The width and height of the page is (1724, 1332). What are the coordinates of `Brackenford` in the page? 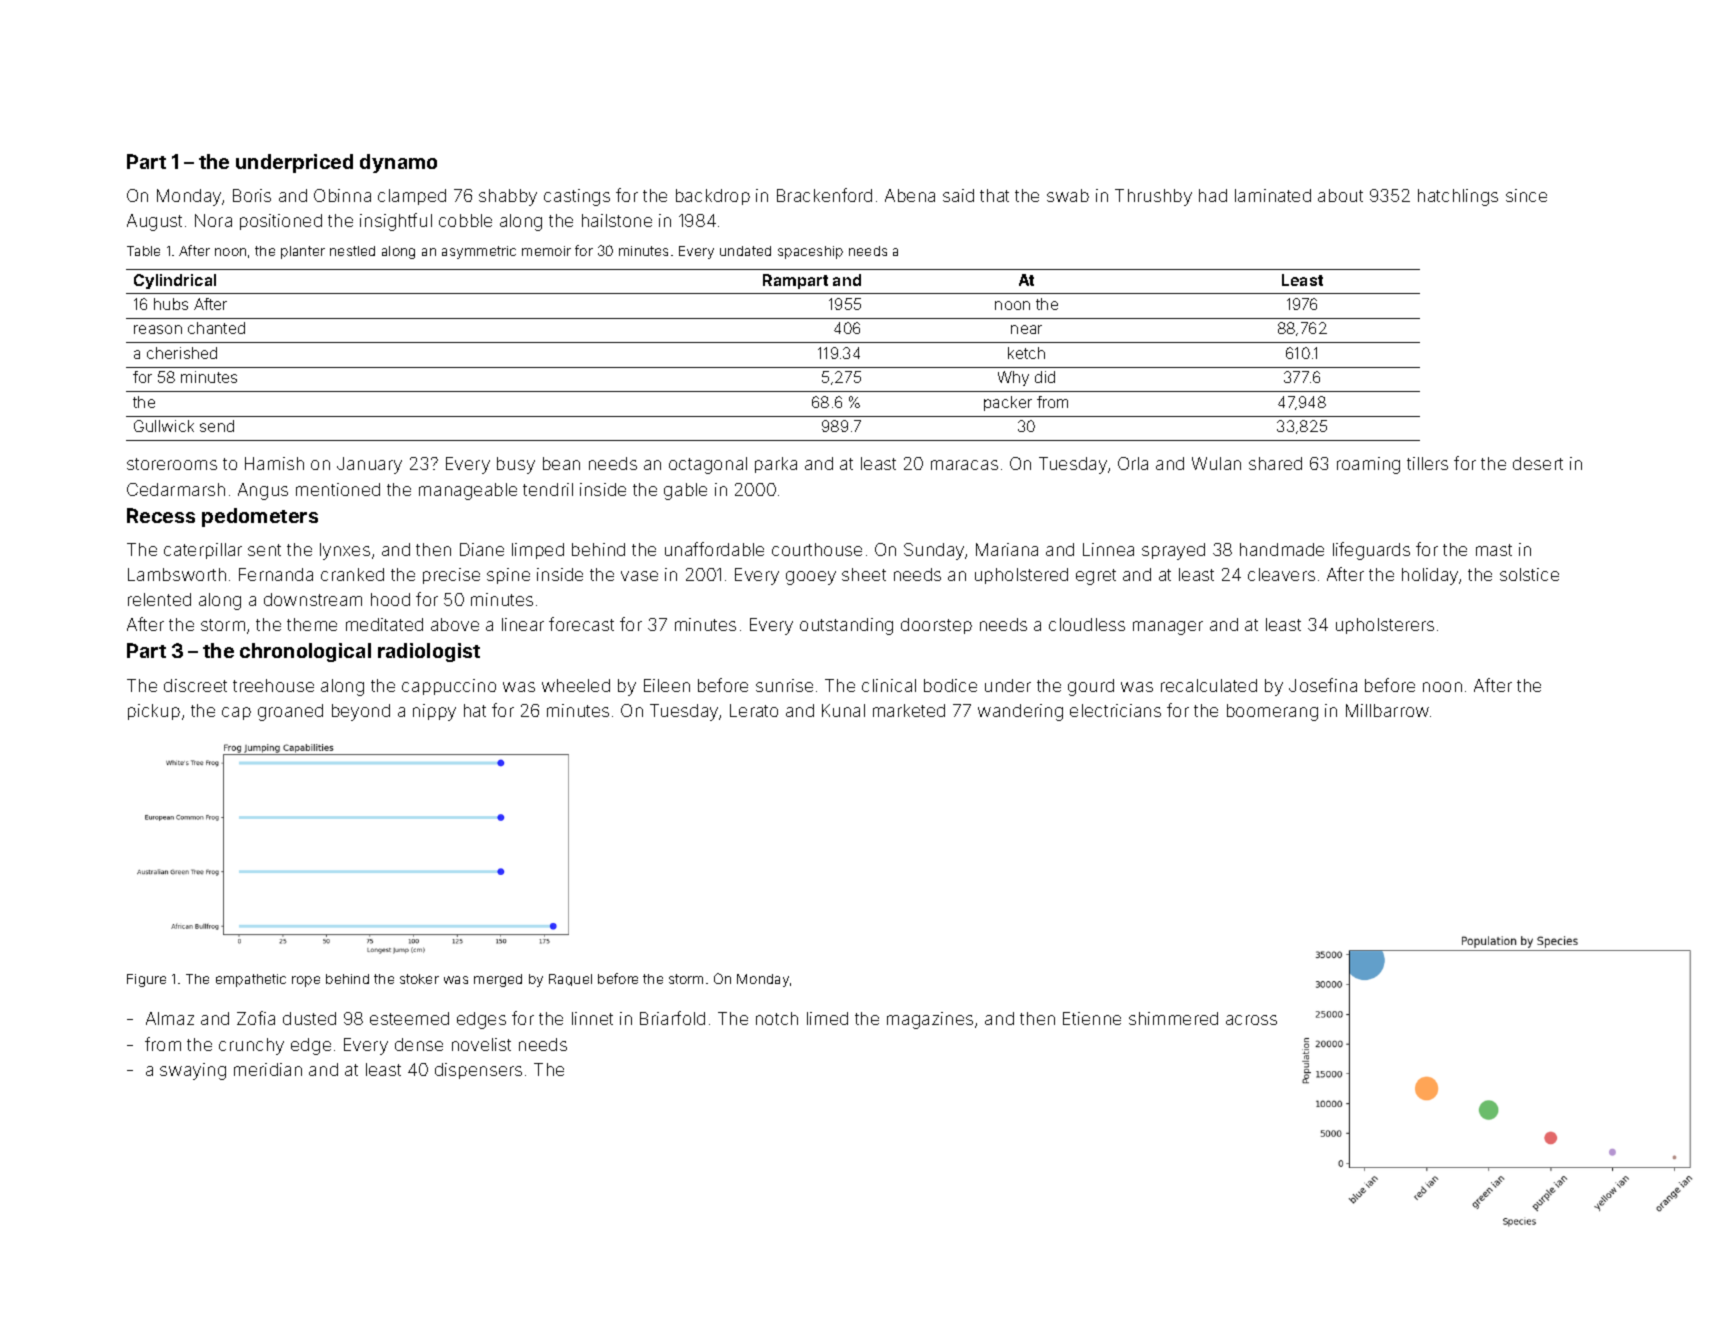 It's located at (824, 195).
